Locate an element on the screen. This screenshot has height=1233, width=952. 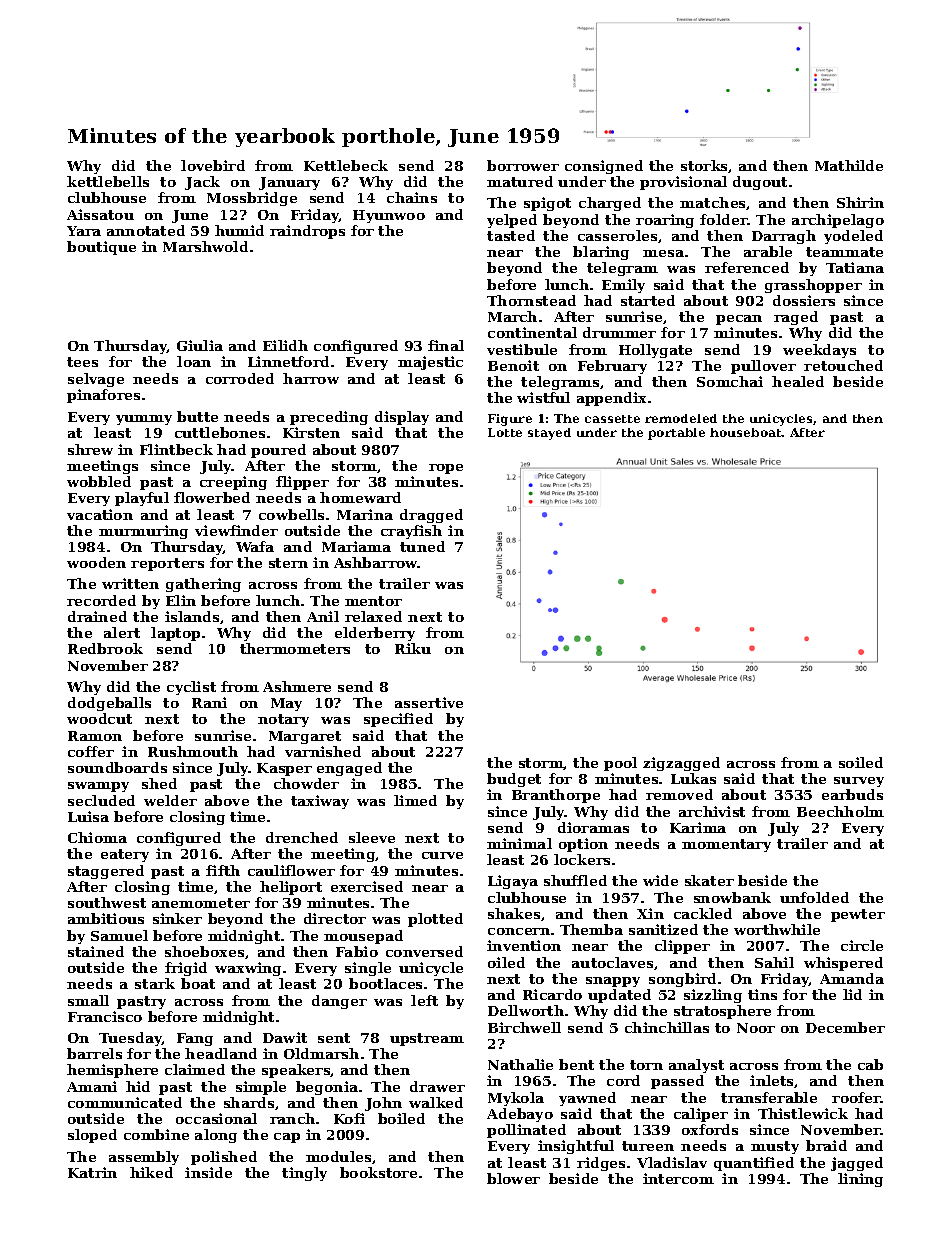
Flintbeck is located at coordinates (176, 449).
